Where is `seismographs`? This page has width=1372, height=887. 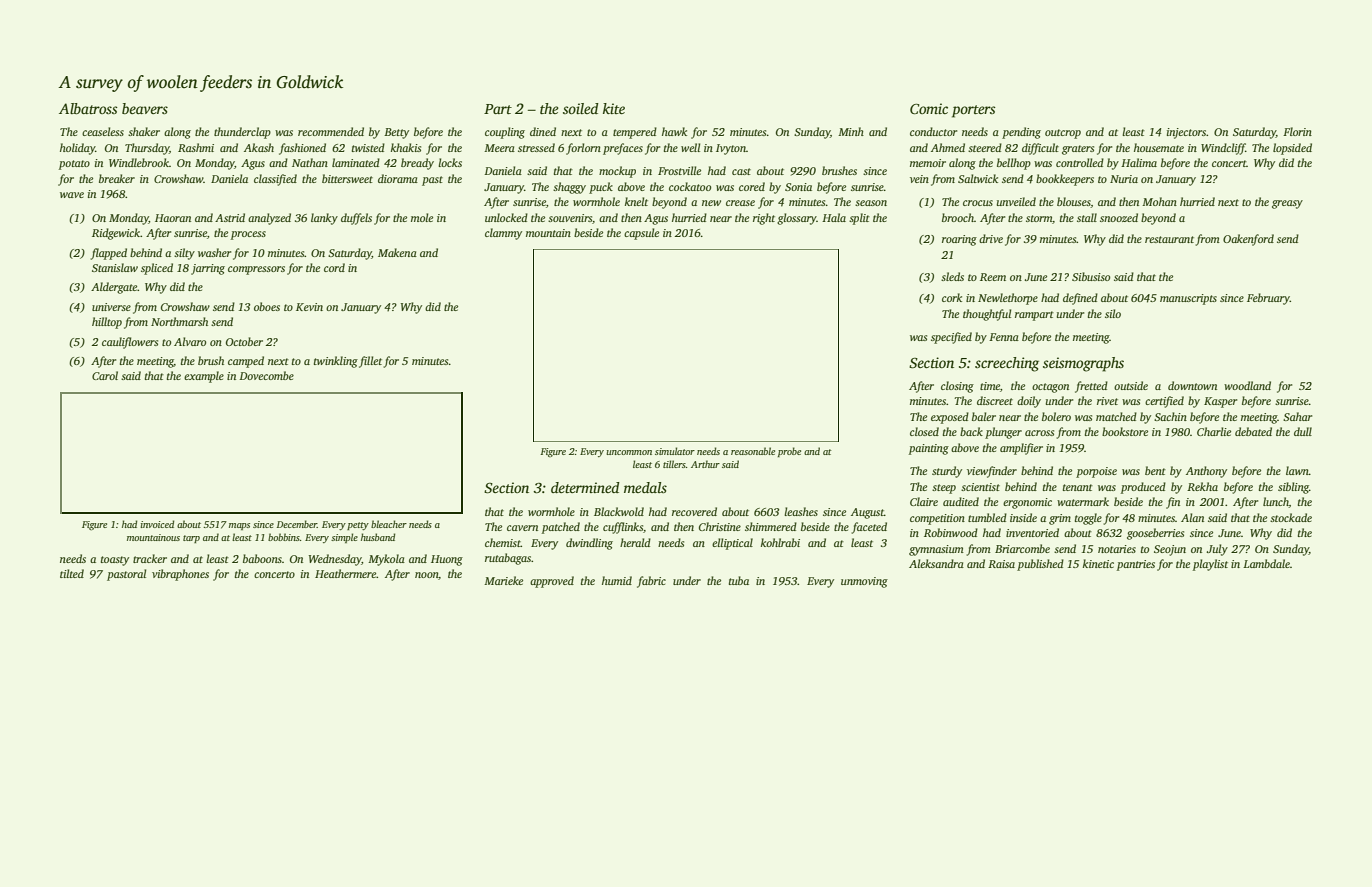 seismographs is located at coordinates (1083, 364).
